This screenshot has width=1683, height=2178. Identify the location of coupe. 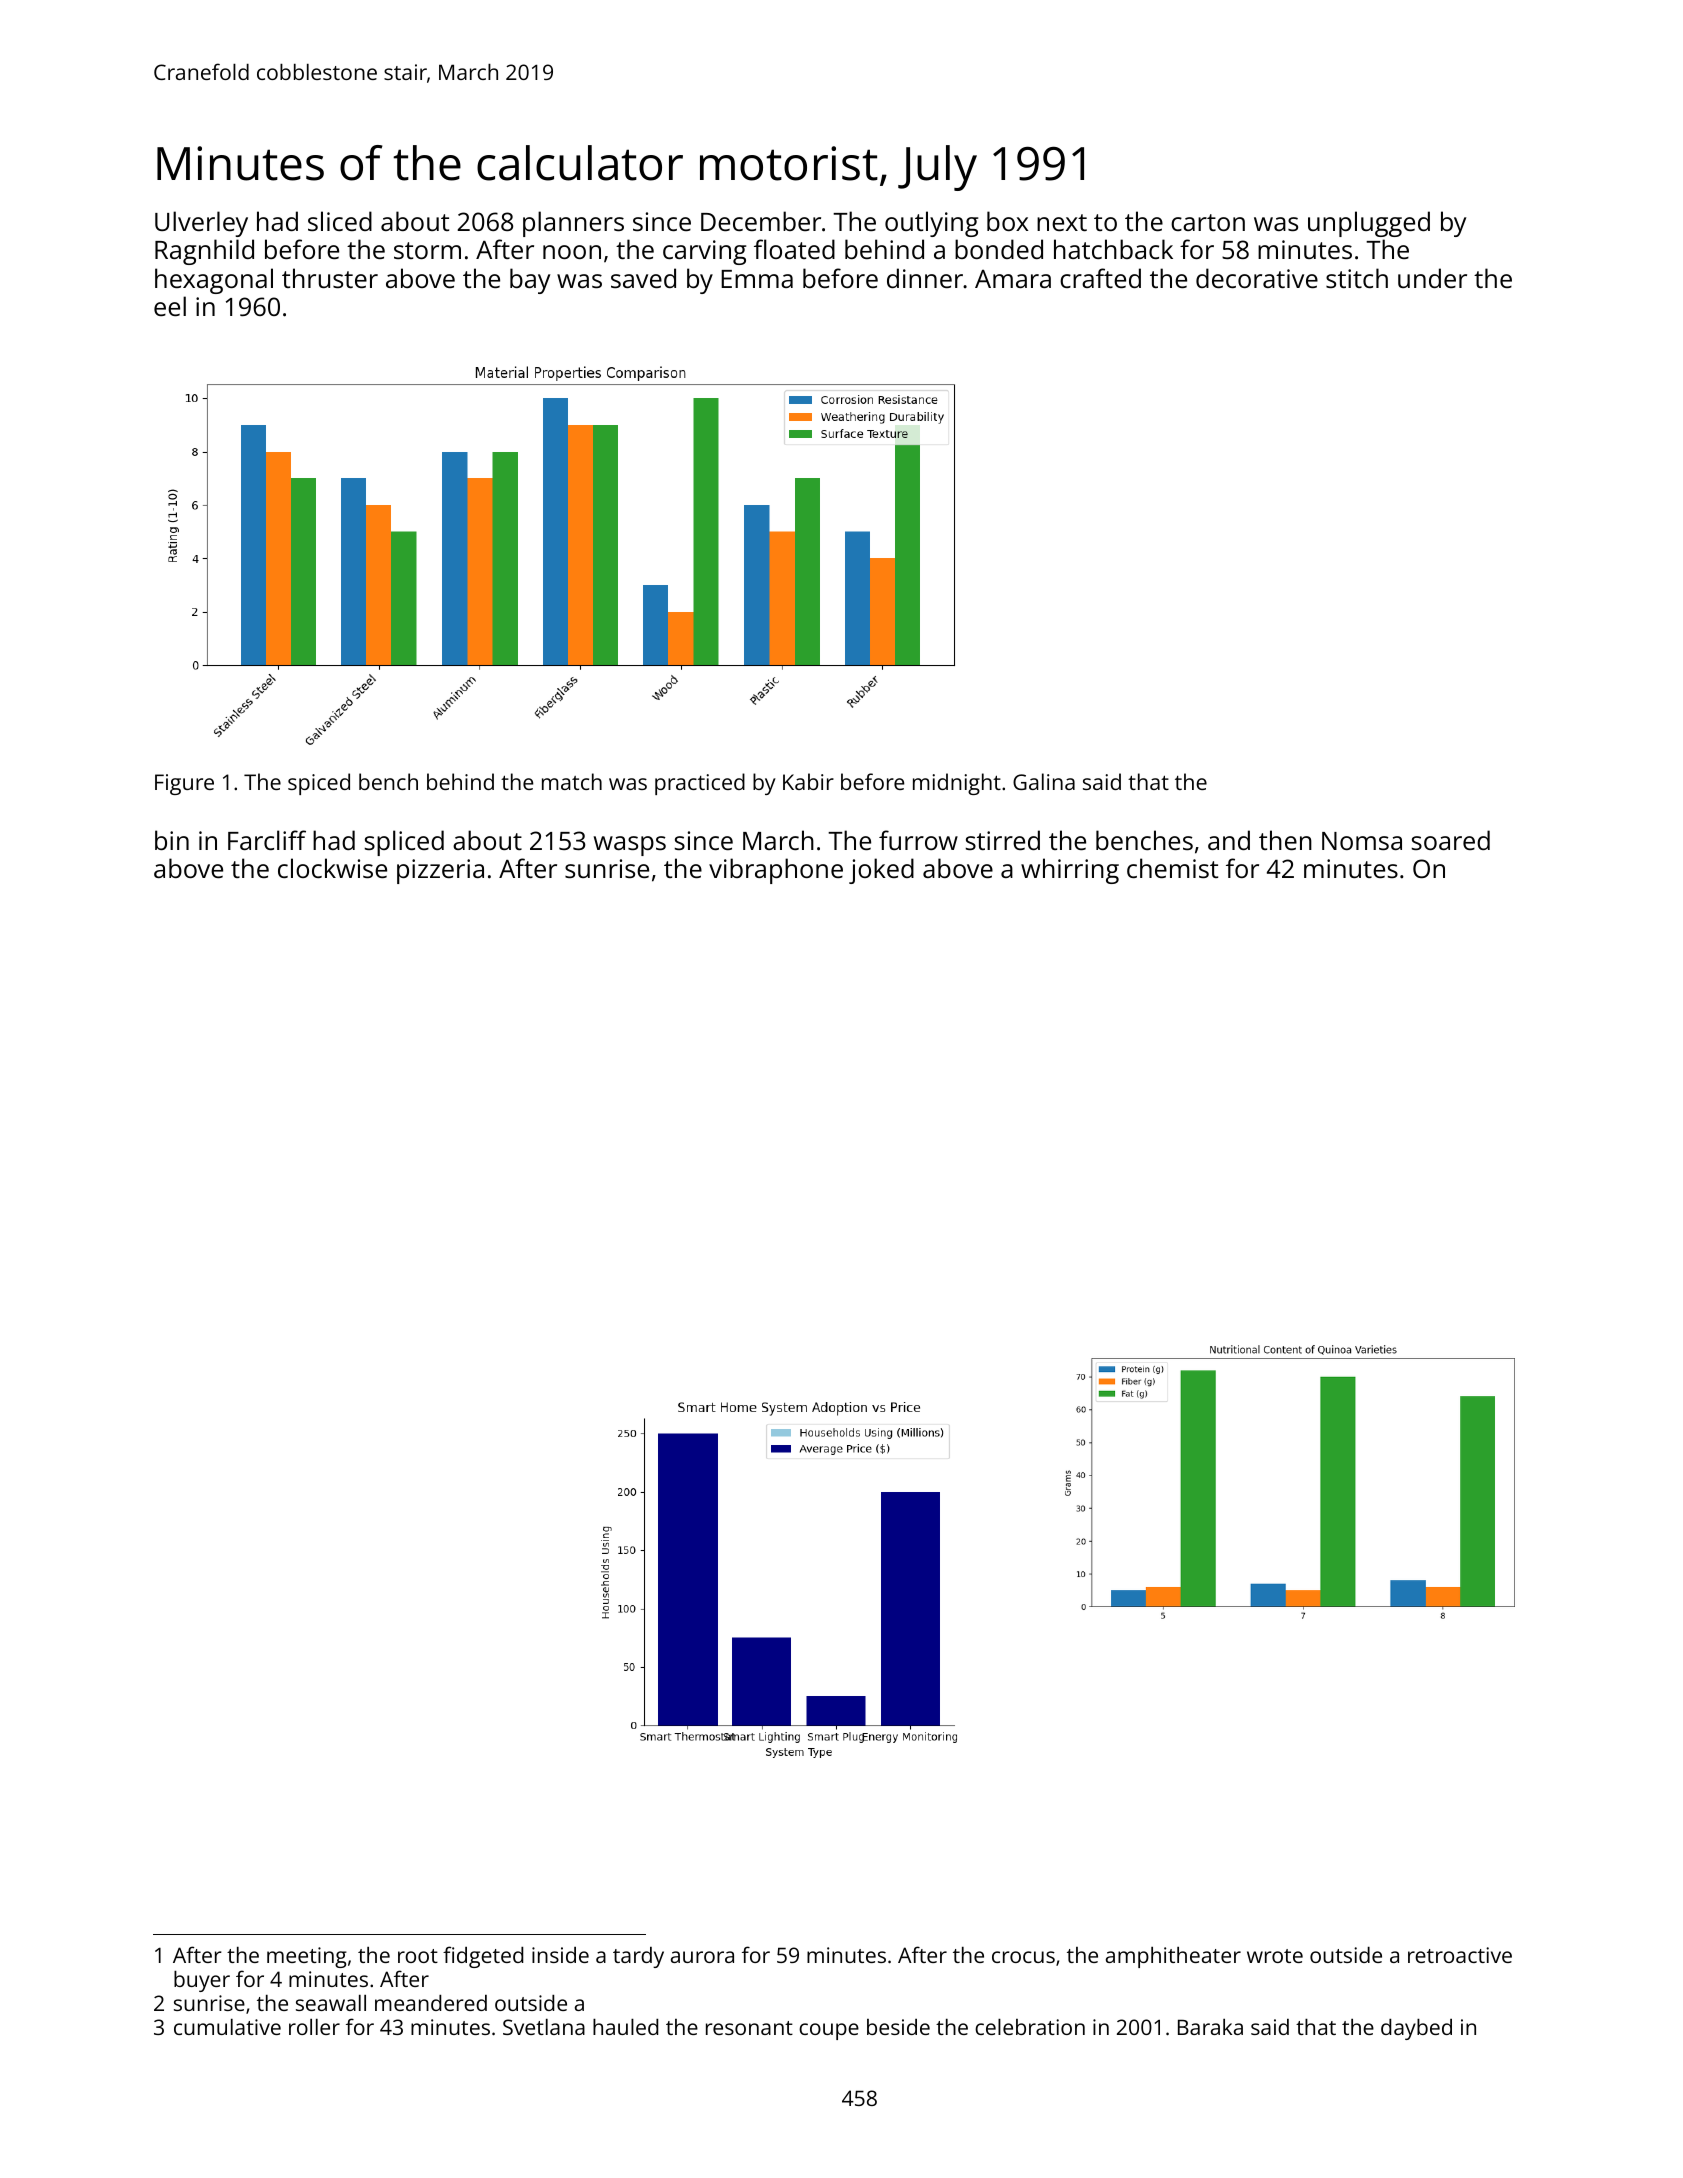
(829, 2031).
